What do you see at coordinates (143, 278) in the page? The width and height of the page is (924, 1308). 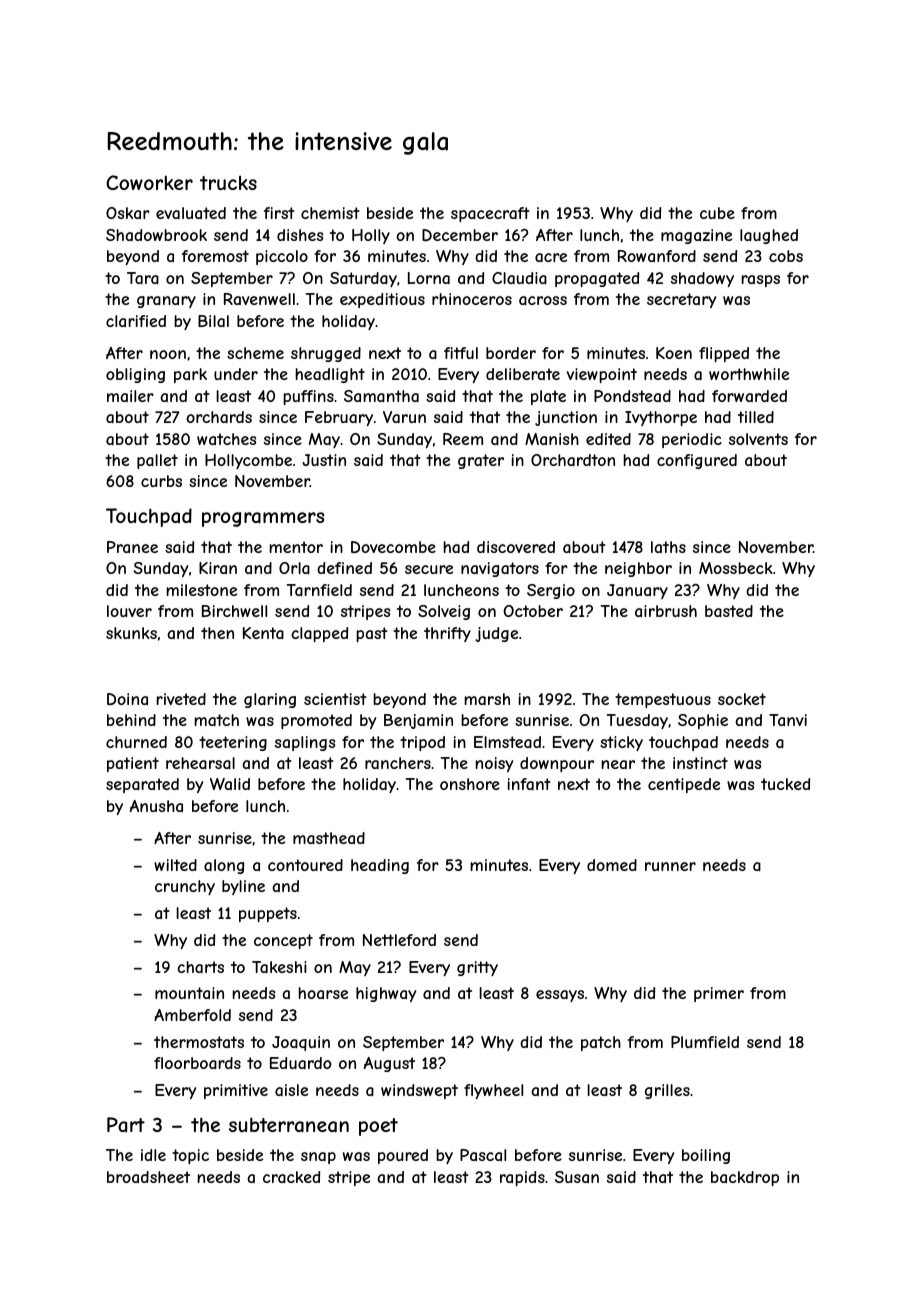 I see `Tara` at bounding box center [143, 278].
